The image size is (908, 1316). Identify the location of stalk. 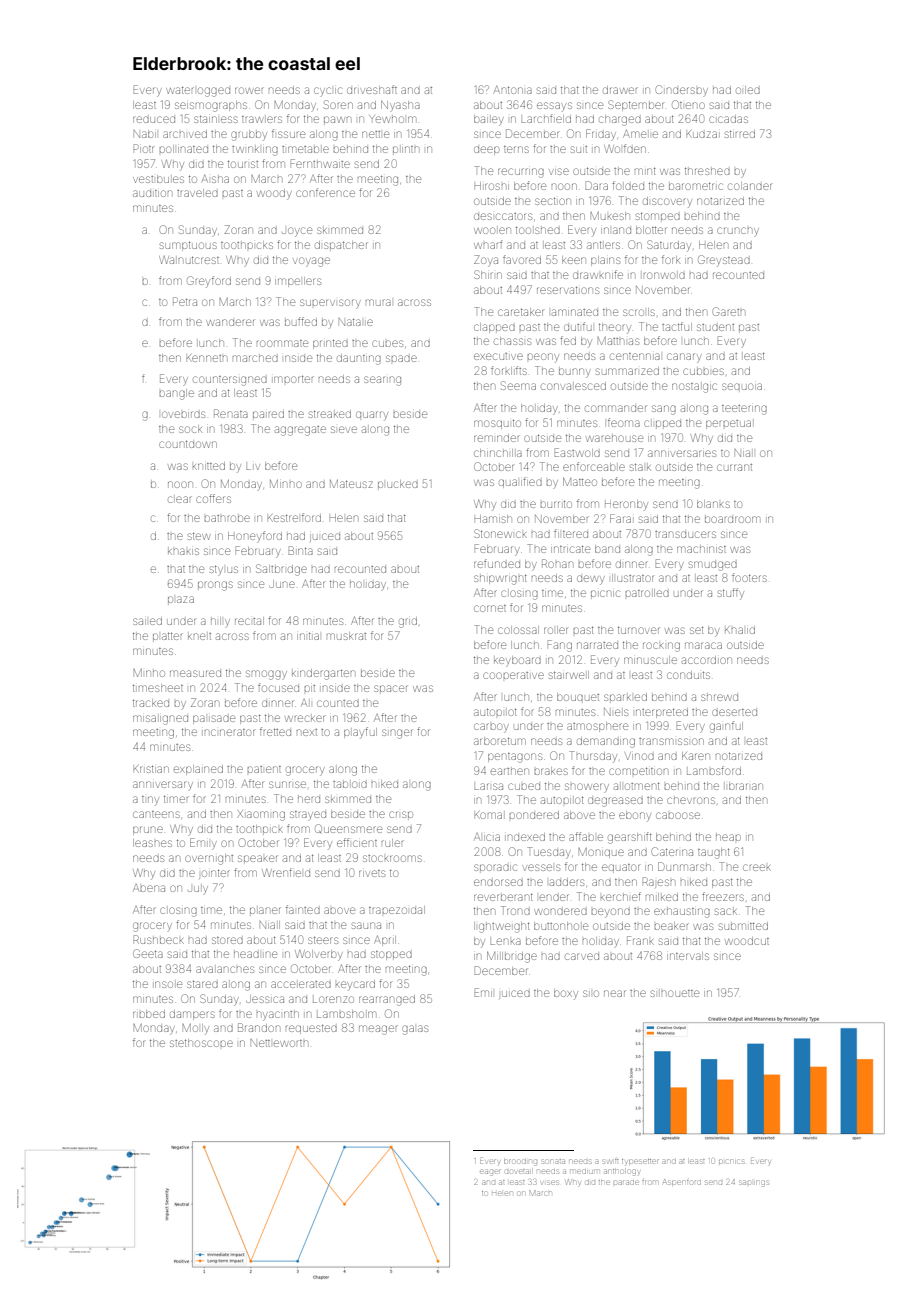
(640, 467).
